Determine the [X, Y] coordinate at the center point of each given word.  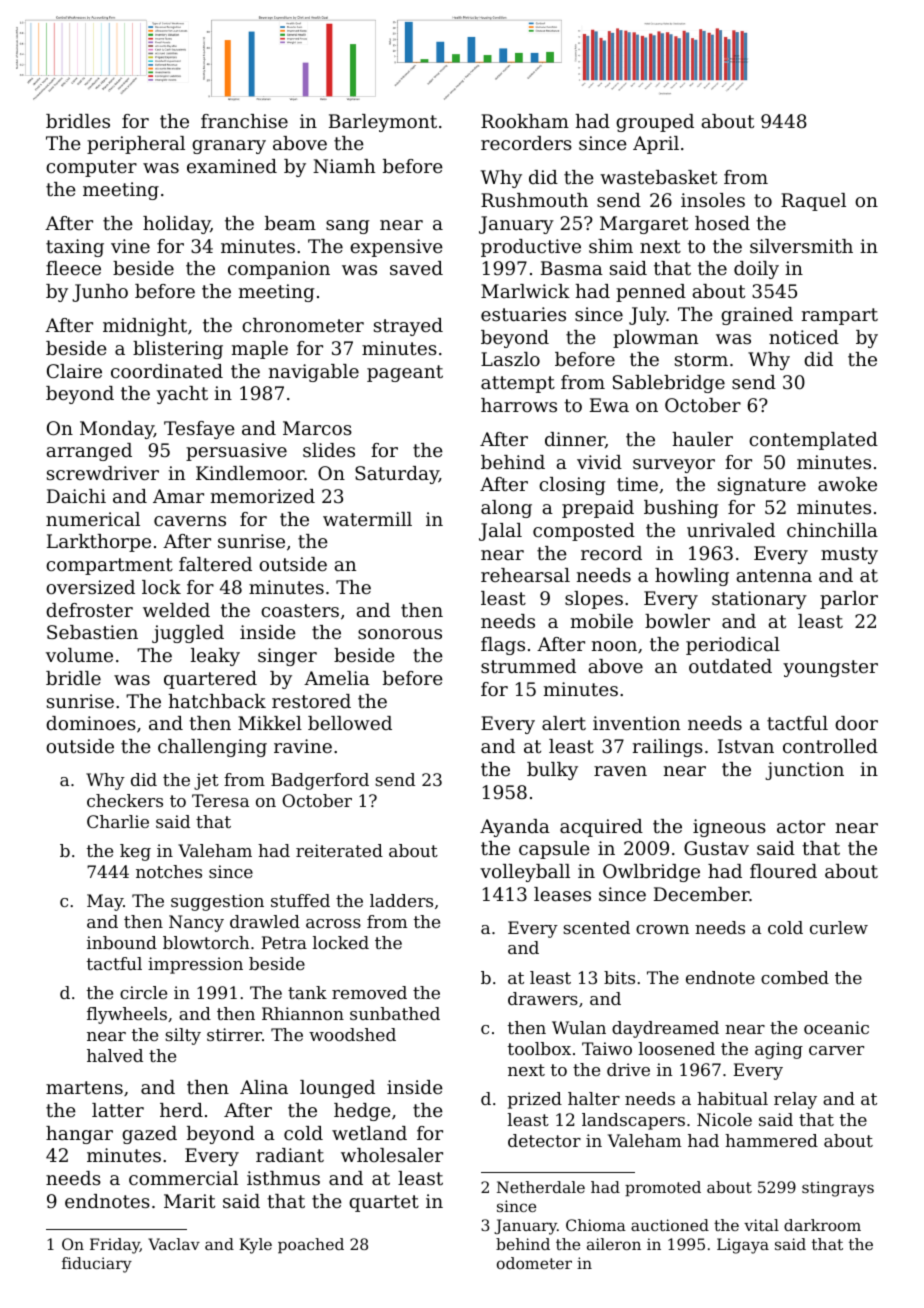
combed [795, 977]
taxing [75, 248]
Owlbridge [651, 873]
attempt [518, 384]
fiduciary [97, 1265]
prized [535, 1100]
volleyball [525, 873]
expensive [396, 248]
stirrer [234, 1034]
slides [329, 450]
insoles [713, 200]
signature [762, 486]
